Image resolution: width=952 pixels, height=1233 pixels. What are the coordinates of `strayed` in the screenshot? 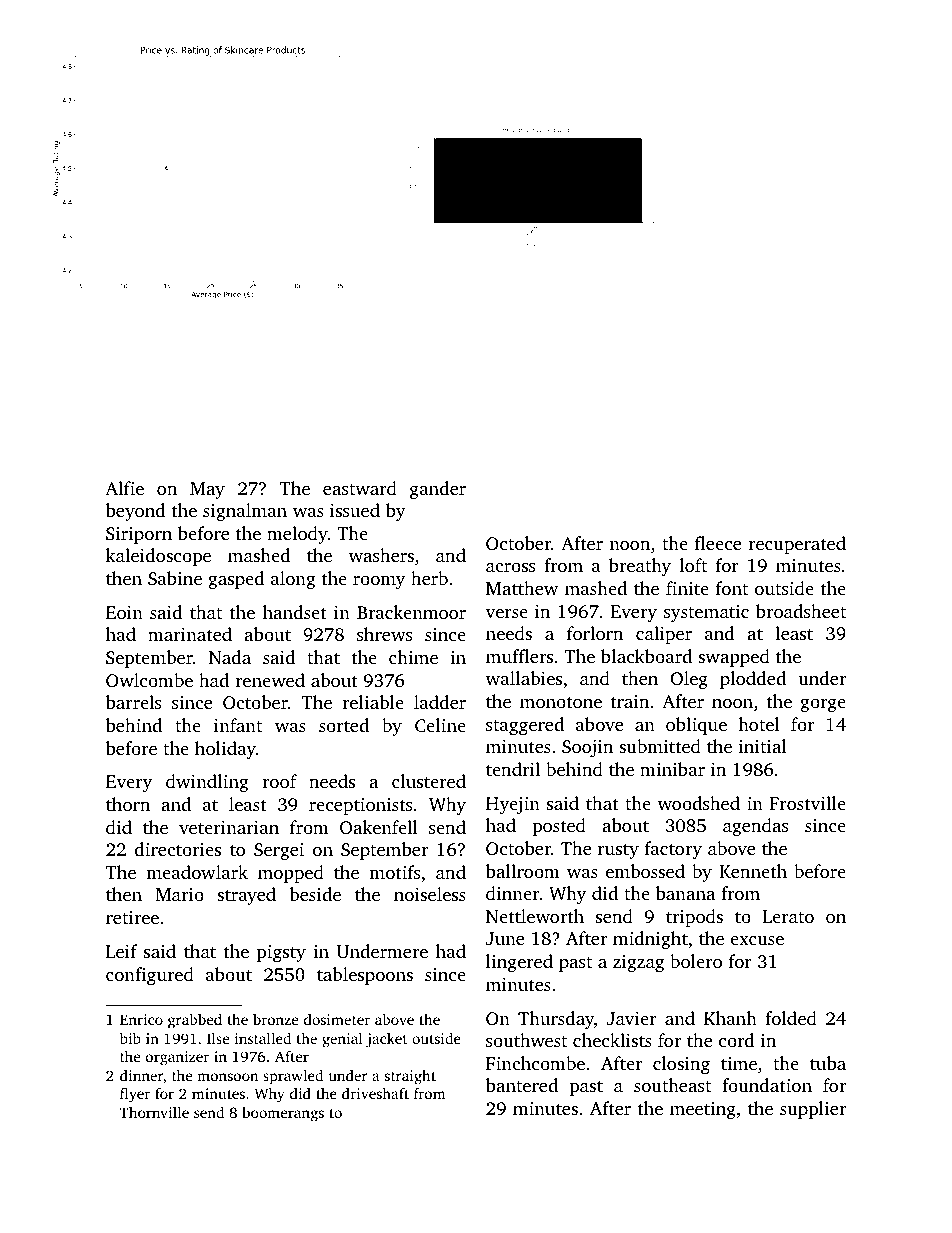 It's located at (246, 896).
